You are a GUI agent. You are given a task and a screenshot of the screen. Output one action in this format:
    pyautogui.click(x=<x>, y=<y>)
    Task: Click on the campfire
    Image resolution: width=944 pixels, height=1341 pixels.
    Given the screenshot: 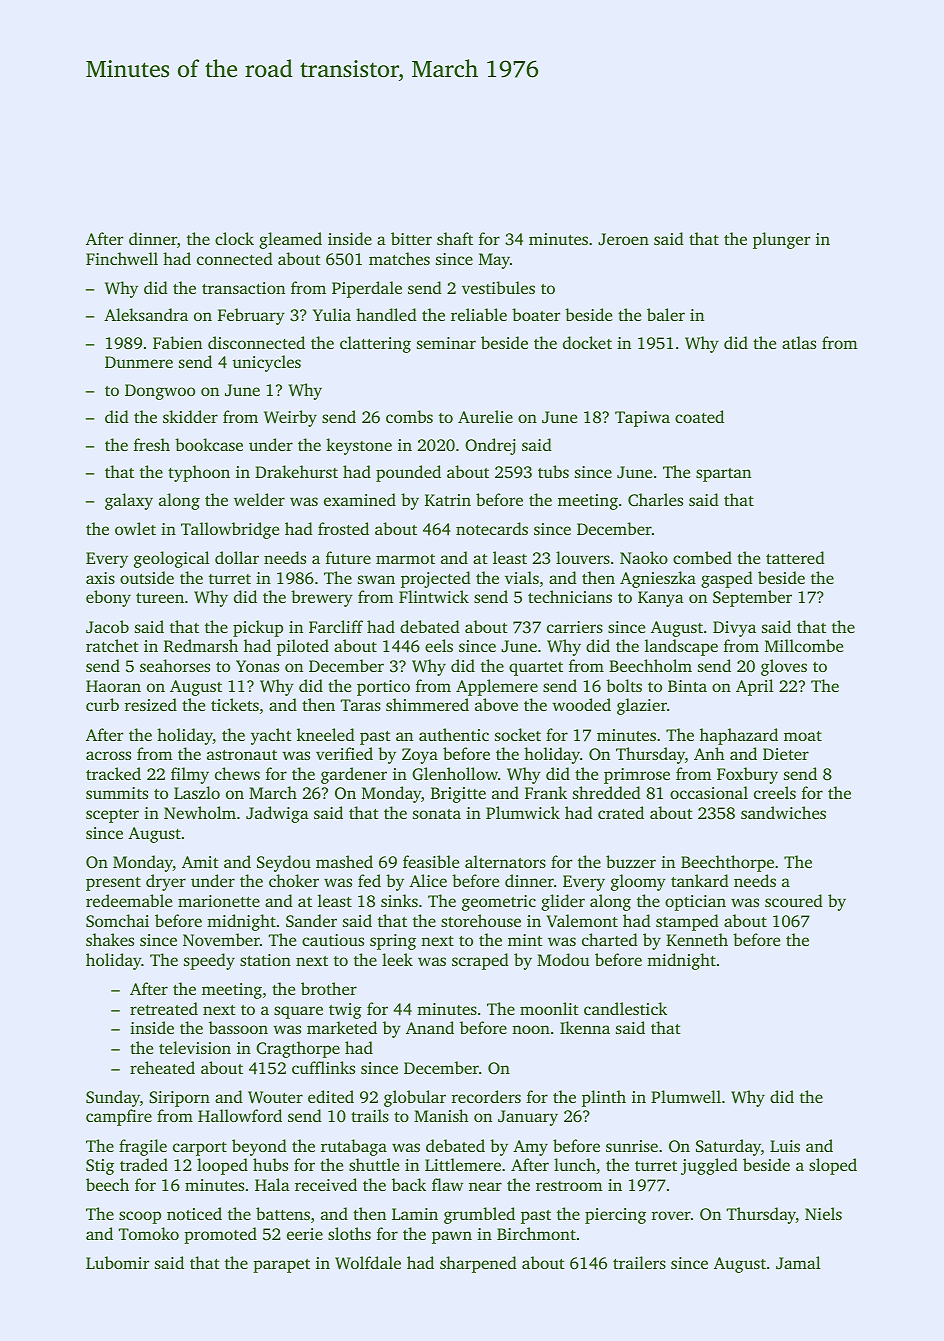 What is the action you would take?
    pyautogui.click(x=119, y=1117)
